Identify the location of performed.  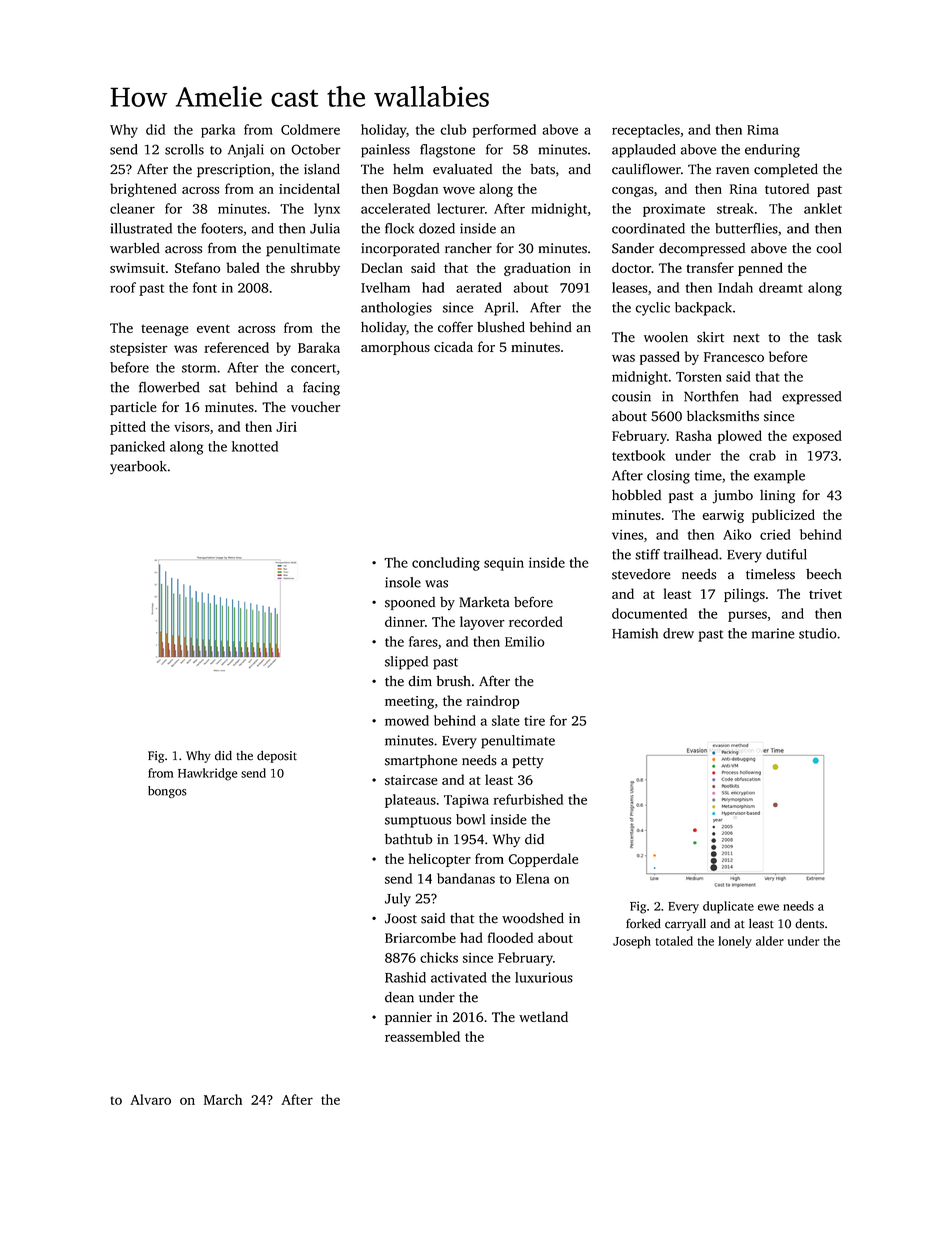
(504, 131).
